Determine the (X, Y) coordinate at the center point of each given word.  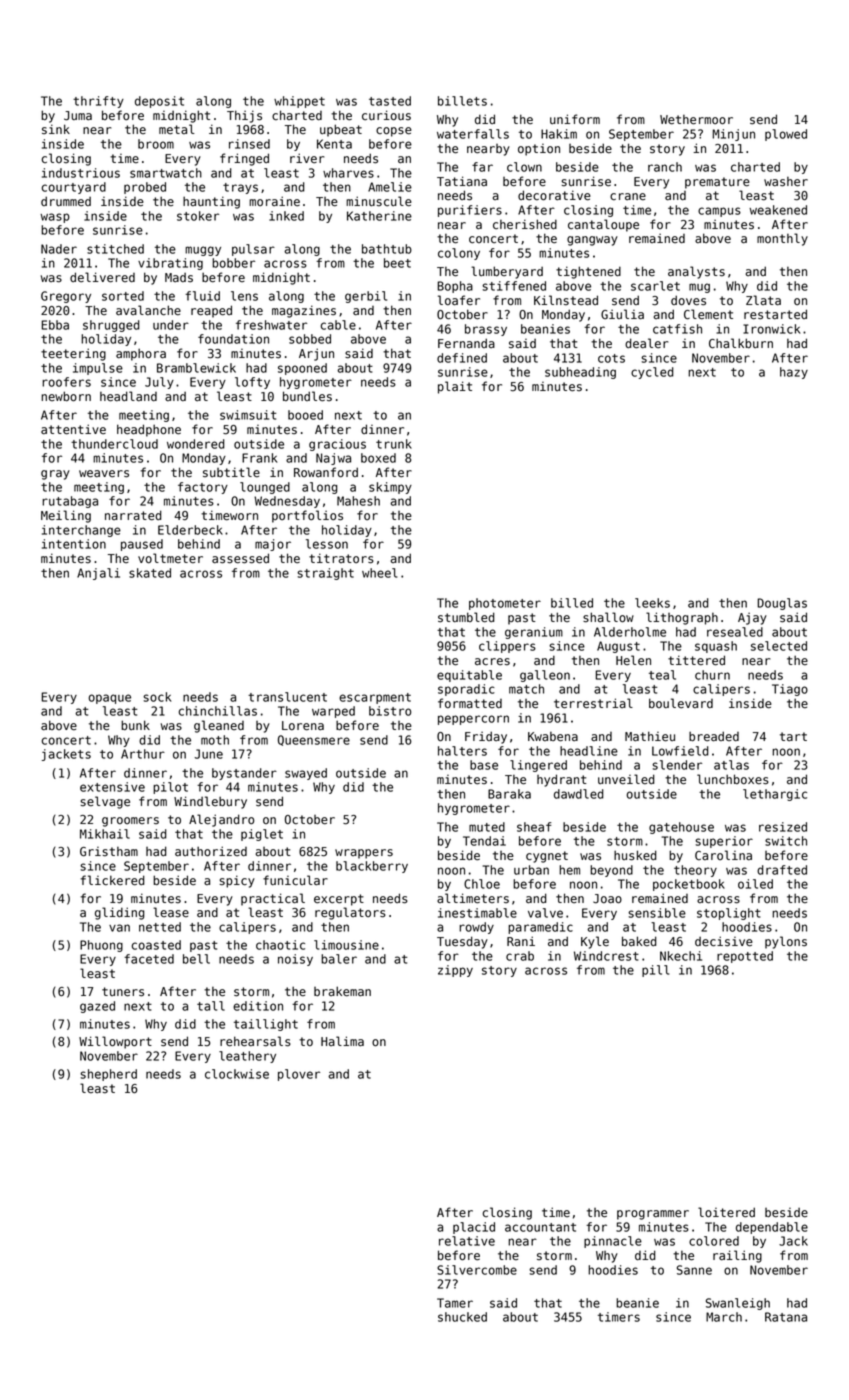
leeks (652, 603)
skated (150, 573)
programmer (653, 1215)
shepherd (108, 1075)
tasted (390, 101)
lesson (327, 544)
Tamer (455, 1303)
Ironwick (771, 329)
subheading (580, 373)
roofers (66, 382)
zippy (455, 971)
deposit (159, 102)
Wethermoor (696, 120)
